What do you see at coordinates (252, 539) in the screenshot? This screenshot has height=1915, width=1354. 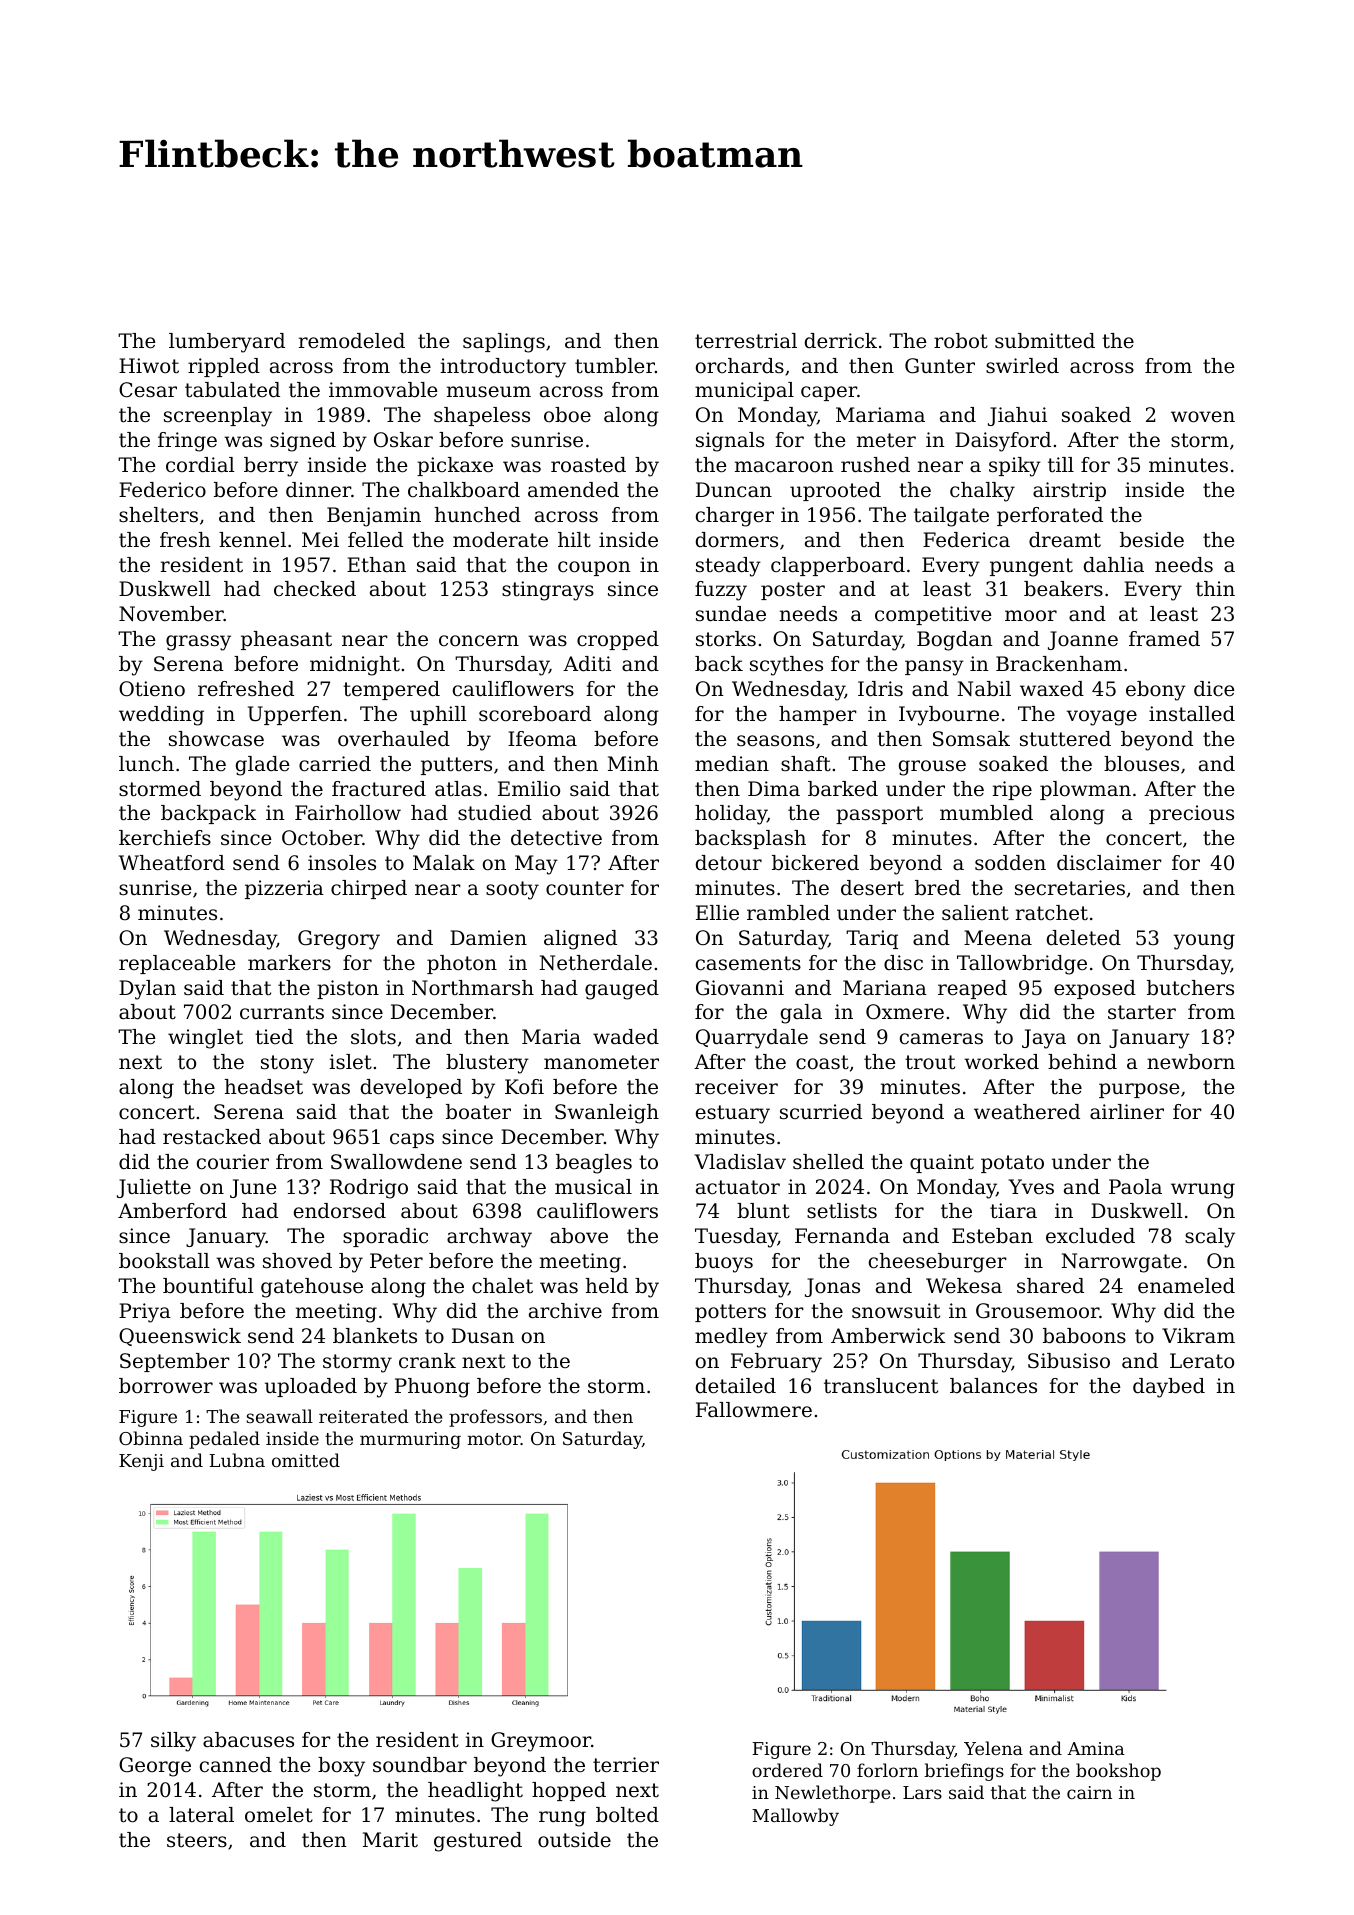 I see `kennel` at bounding box center [252, 539].
